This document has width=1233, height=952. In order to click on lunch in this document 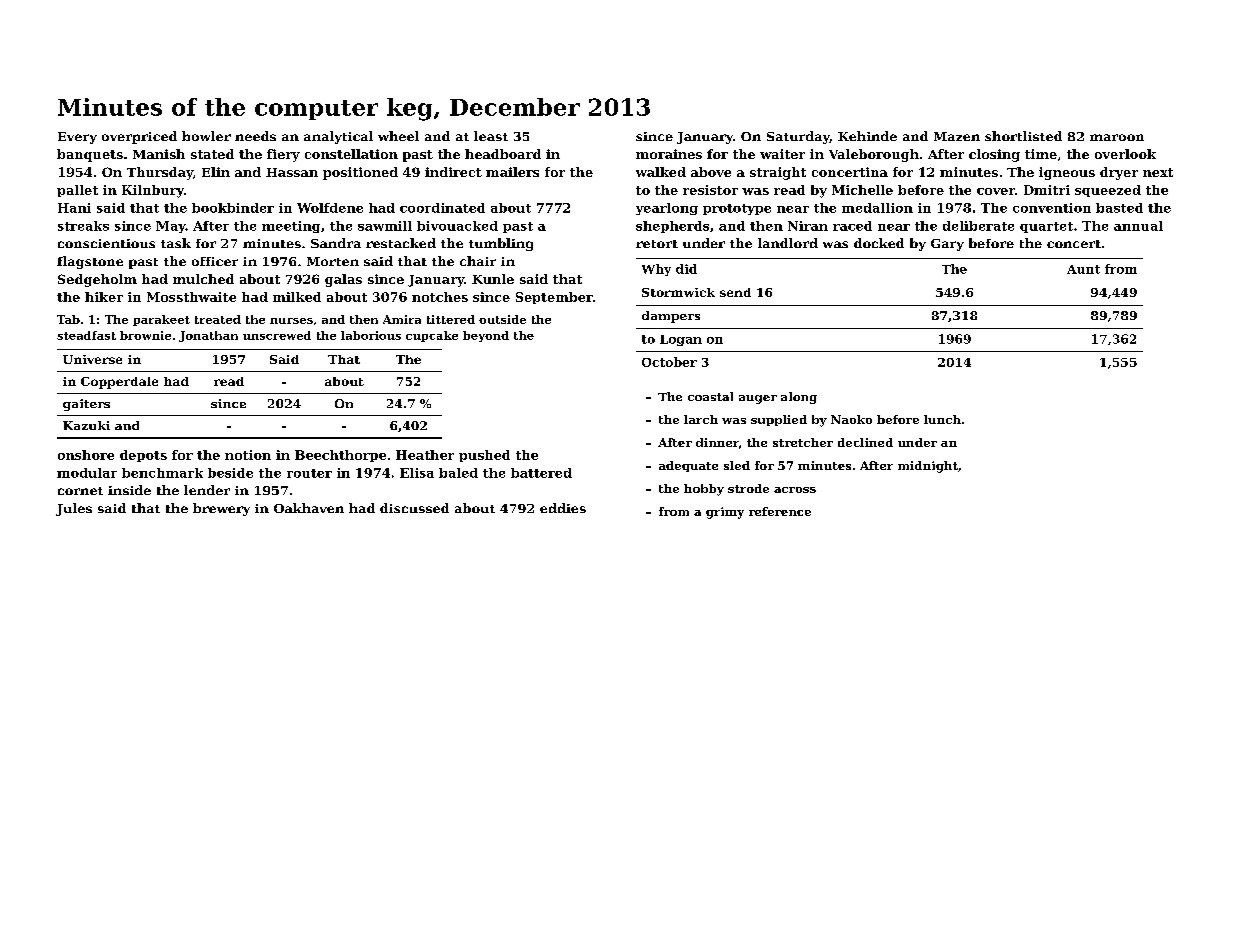, I will do `click(942, 419)`.
